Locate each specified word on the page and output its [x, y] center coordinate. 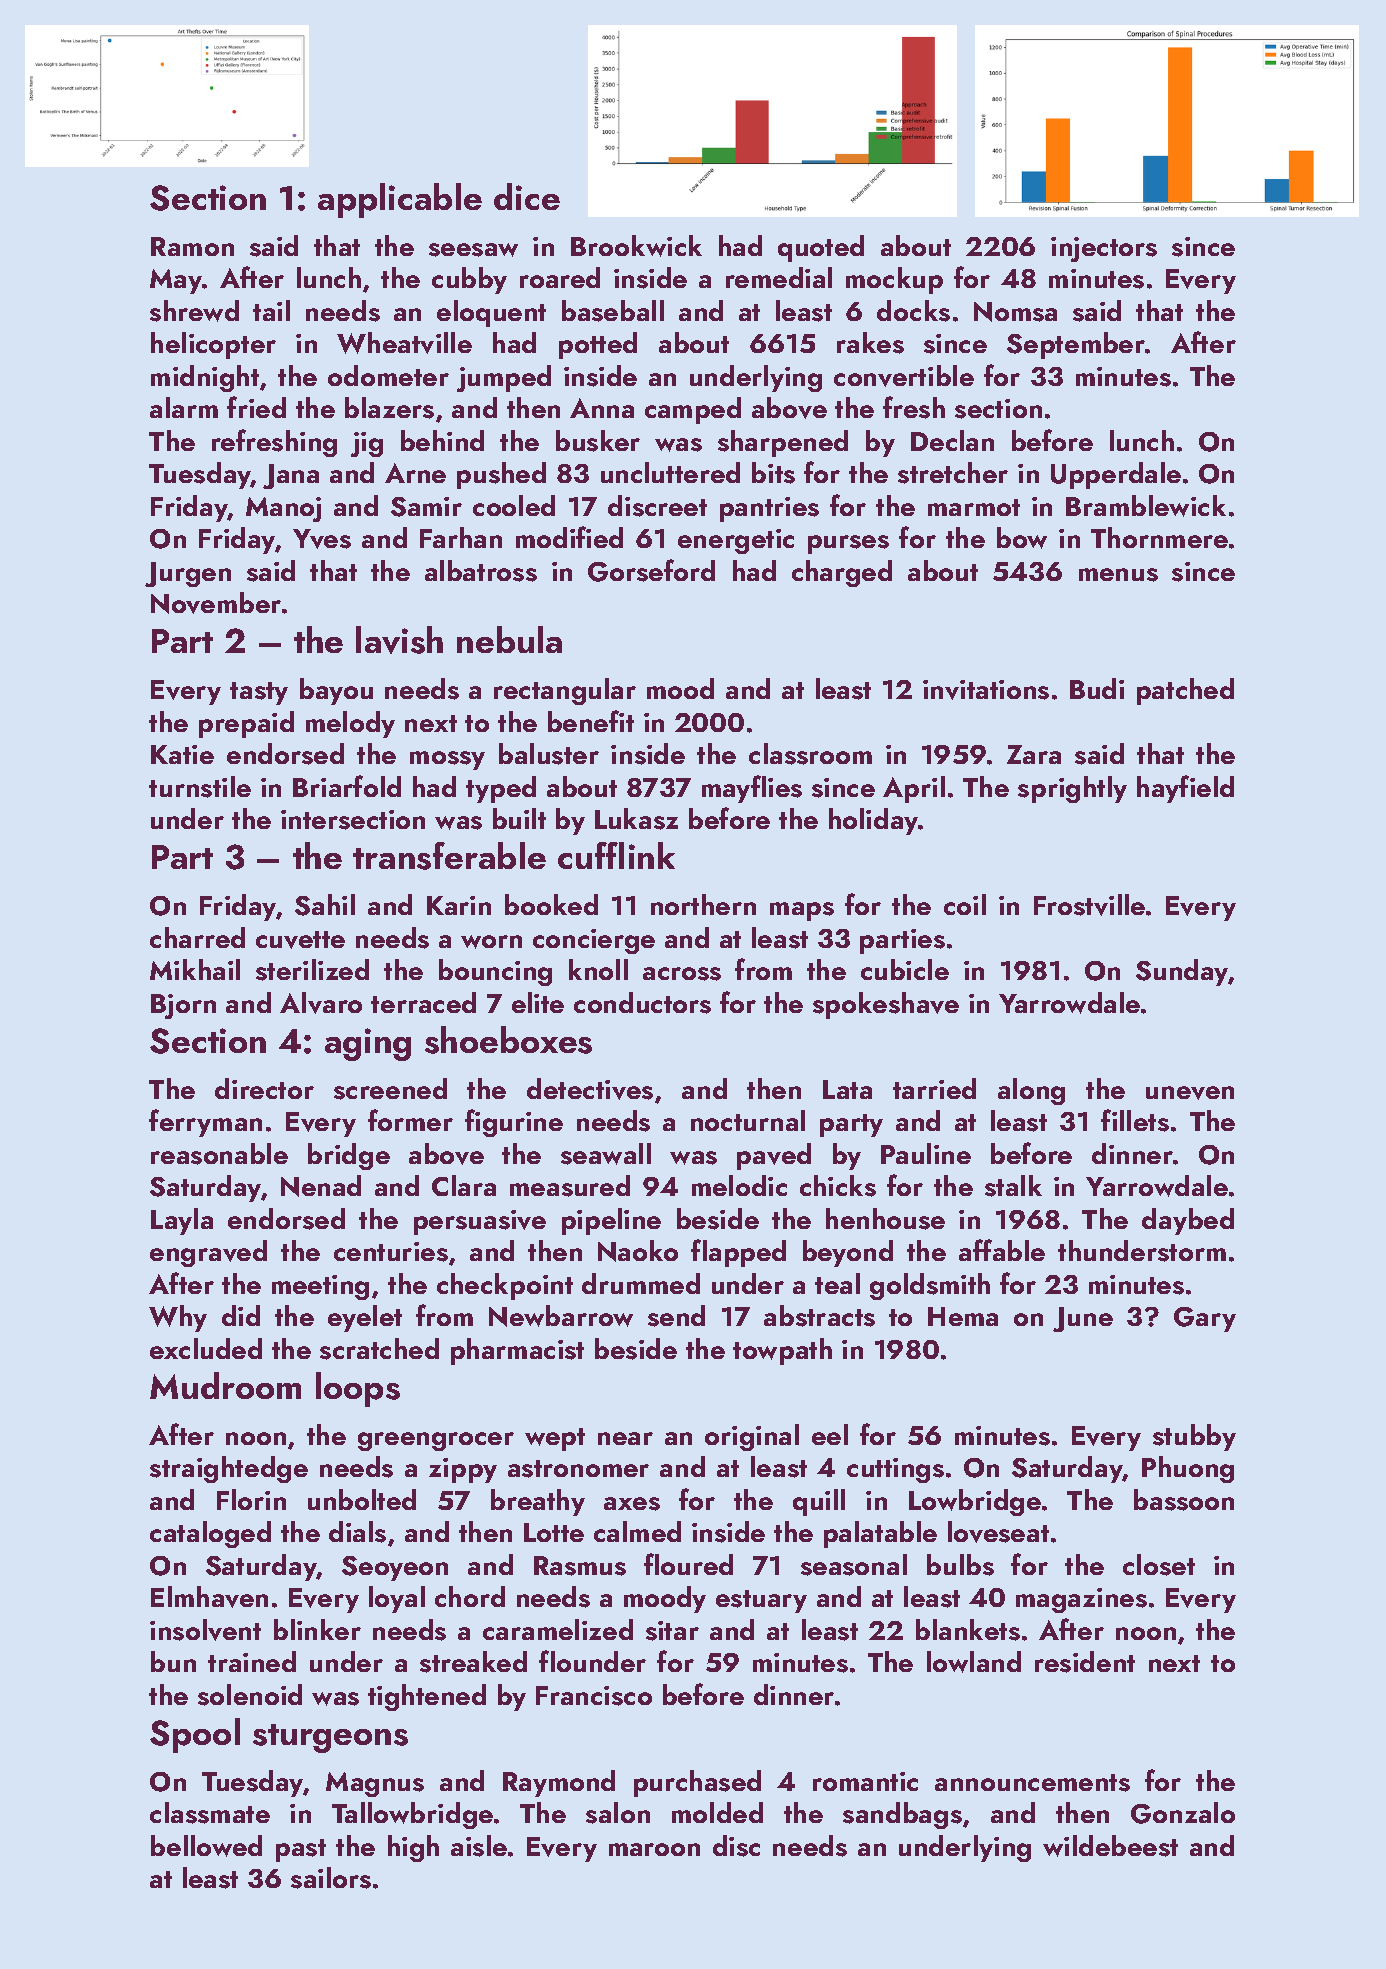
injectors [1104, 249]
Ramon [192, 246]
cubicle [905, 969]
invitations [986, 690]
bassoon [1184, 1500]
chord [470, 1596]
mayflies [752, 789]
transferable [449, 856]
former [410, 1120]
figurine [514, 1123]
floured [688, 1564]
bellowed [206, 1846]
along [1031, 1091]
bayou [336, 691]
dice [527, 196]
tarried [934, 1088]
